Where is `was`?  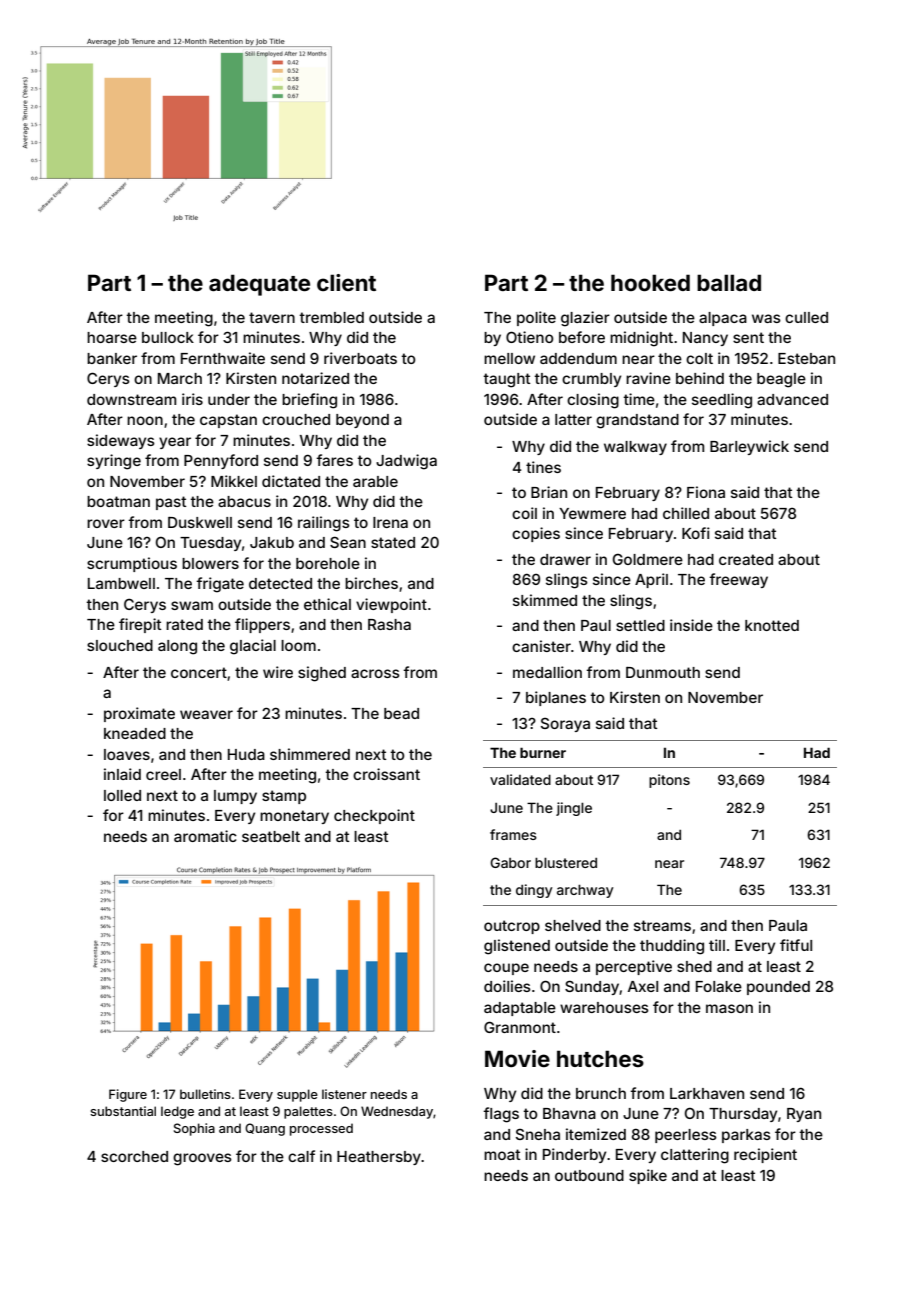 was is located at coordinates (766, 318).
